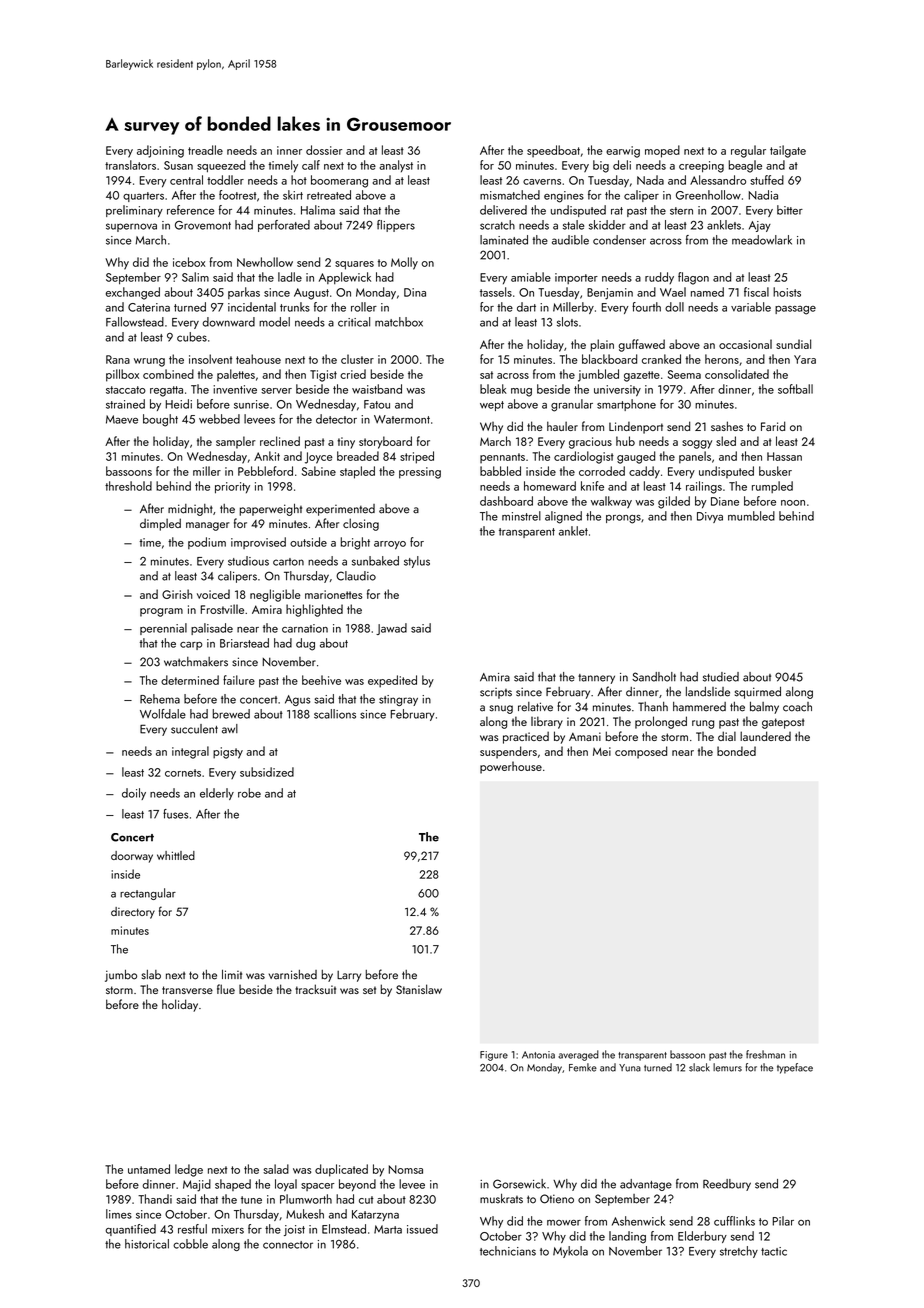 The width and height of the image is (924, 1308). Describe the element at coordinates (765, 1054) in the image. I see `freshman` at that location.
